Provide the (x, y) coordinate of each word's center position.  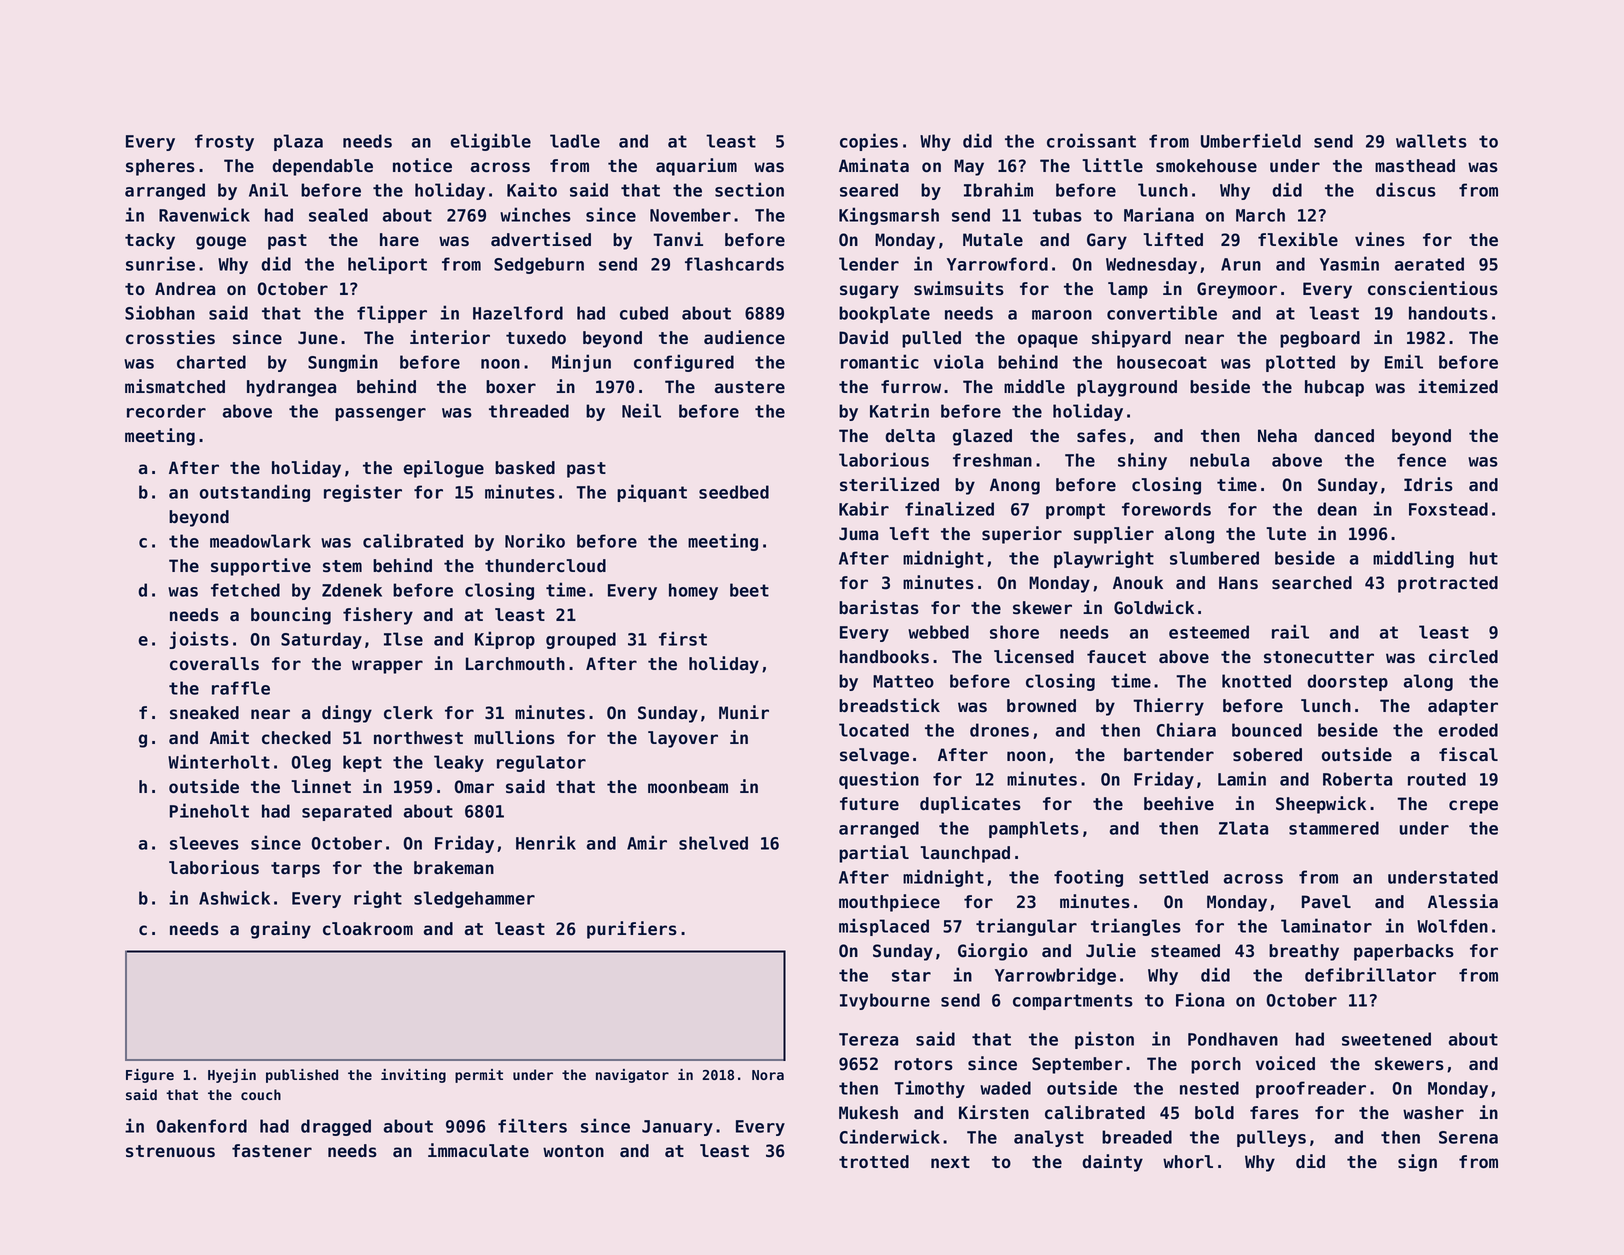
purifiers (632, 930)
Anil (268, 189)
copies (869, 142)
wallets (1431, 141)
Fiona (1200, 999)
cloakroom (368, 929)
